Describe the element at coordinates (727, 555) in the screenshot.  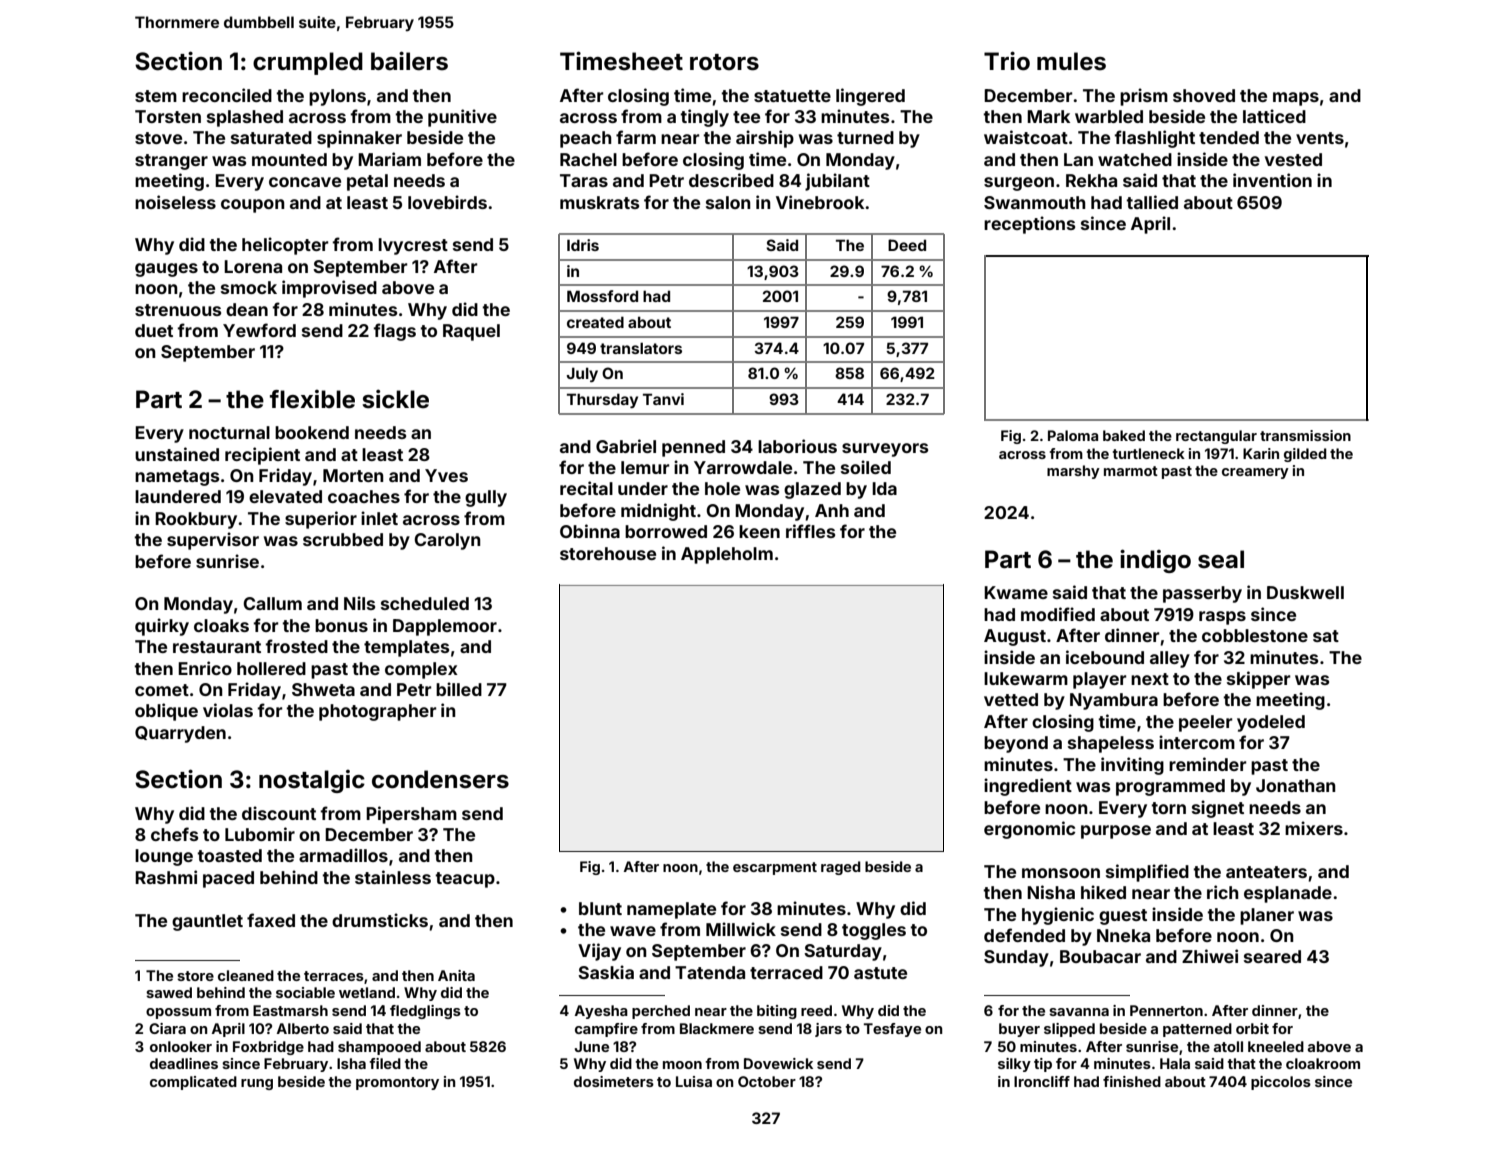
I see `Appleholm` at that location.
